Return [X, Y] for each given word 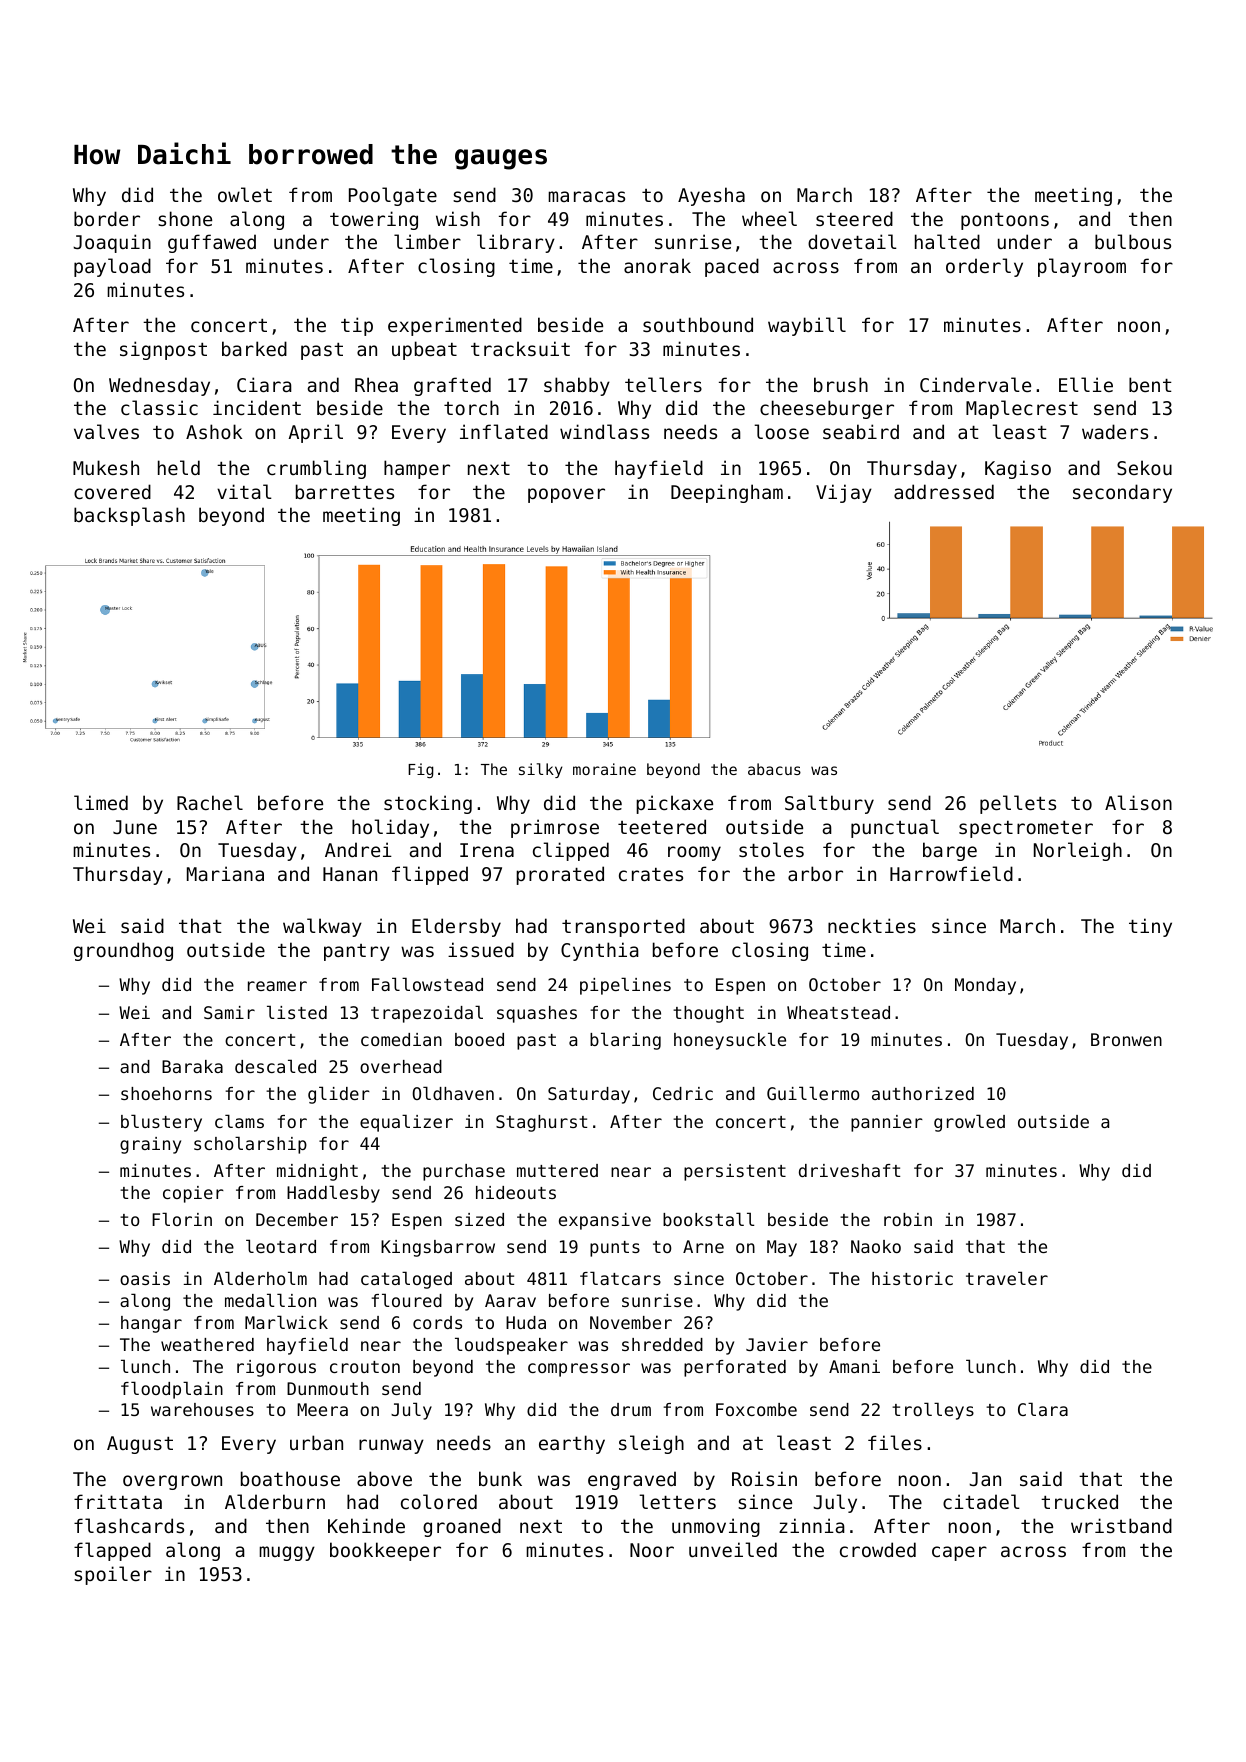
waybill [807, 326]
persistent [735, 1172]
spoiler [113, 1575]
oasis [145, 1278]
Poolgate [393, 196]
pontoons [1005, 221]
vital [244, 491]
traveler [1007, 1278]
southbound [698, 324]
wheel [769, 218]
